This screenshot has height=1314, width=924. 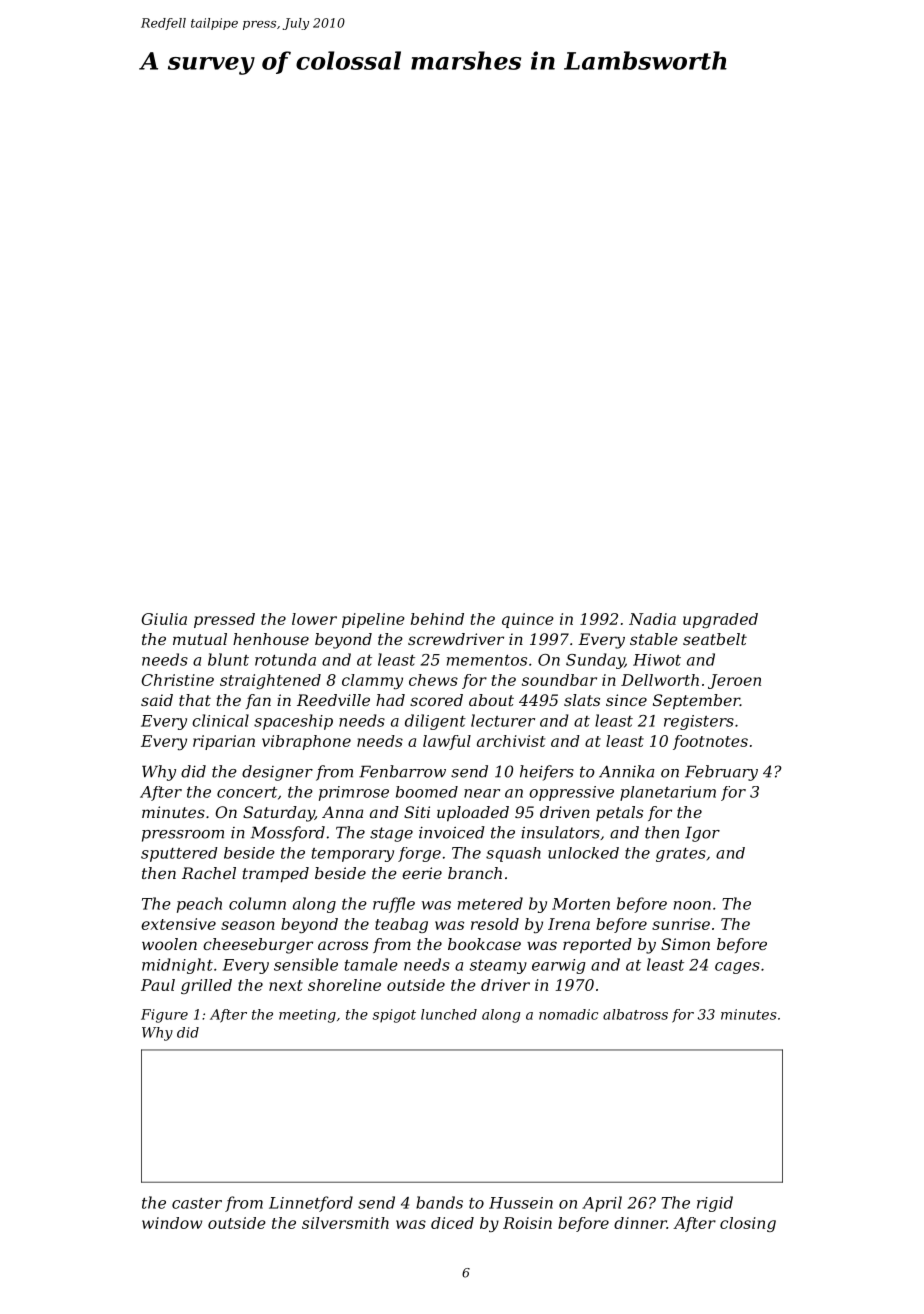 I want to click on spigot, so click(x=394, y=1016).
